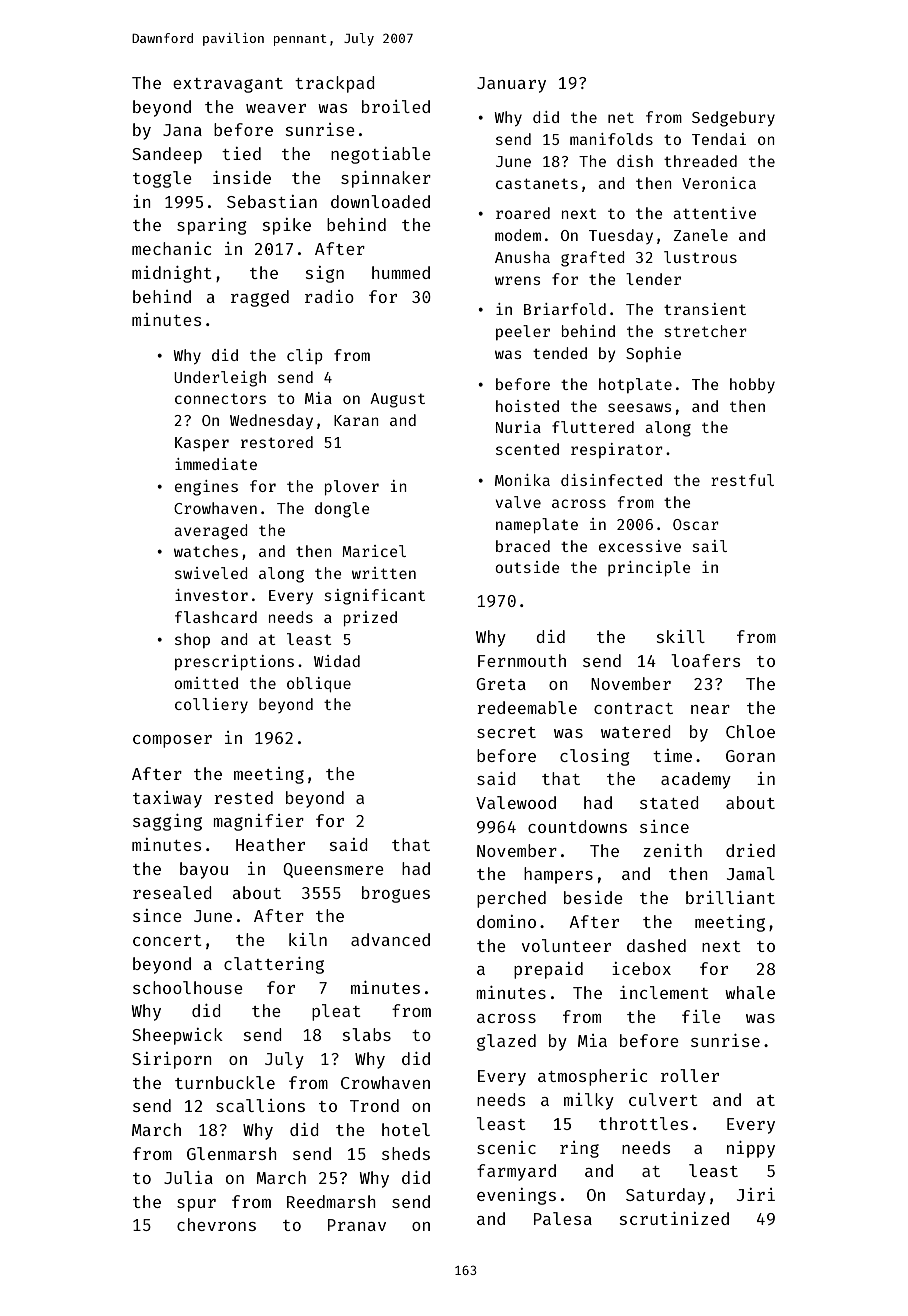  I want to click on January, so click(511, 85).
